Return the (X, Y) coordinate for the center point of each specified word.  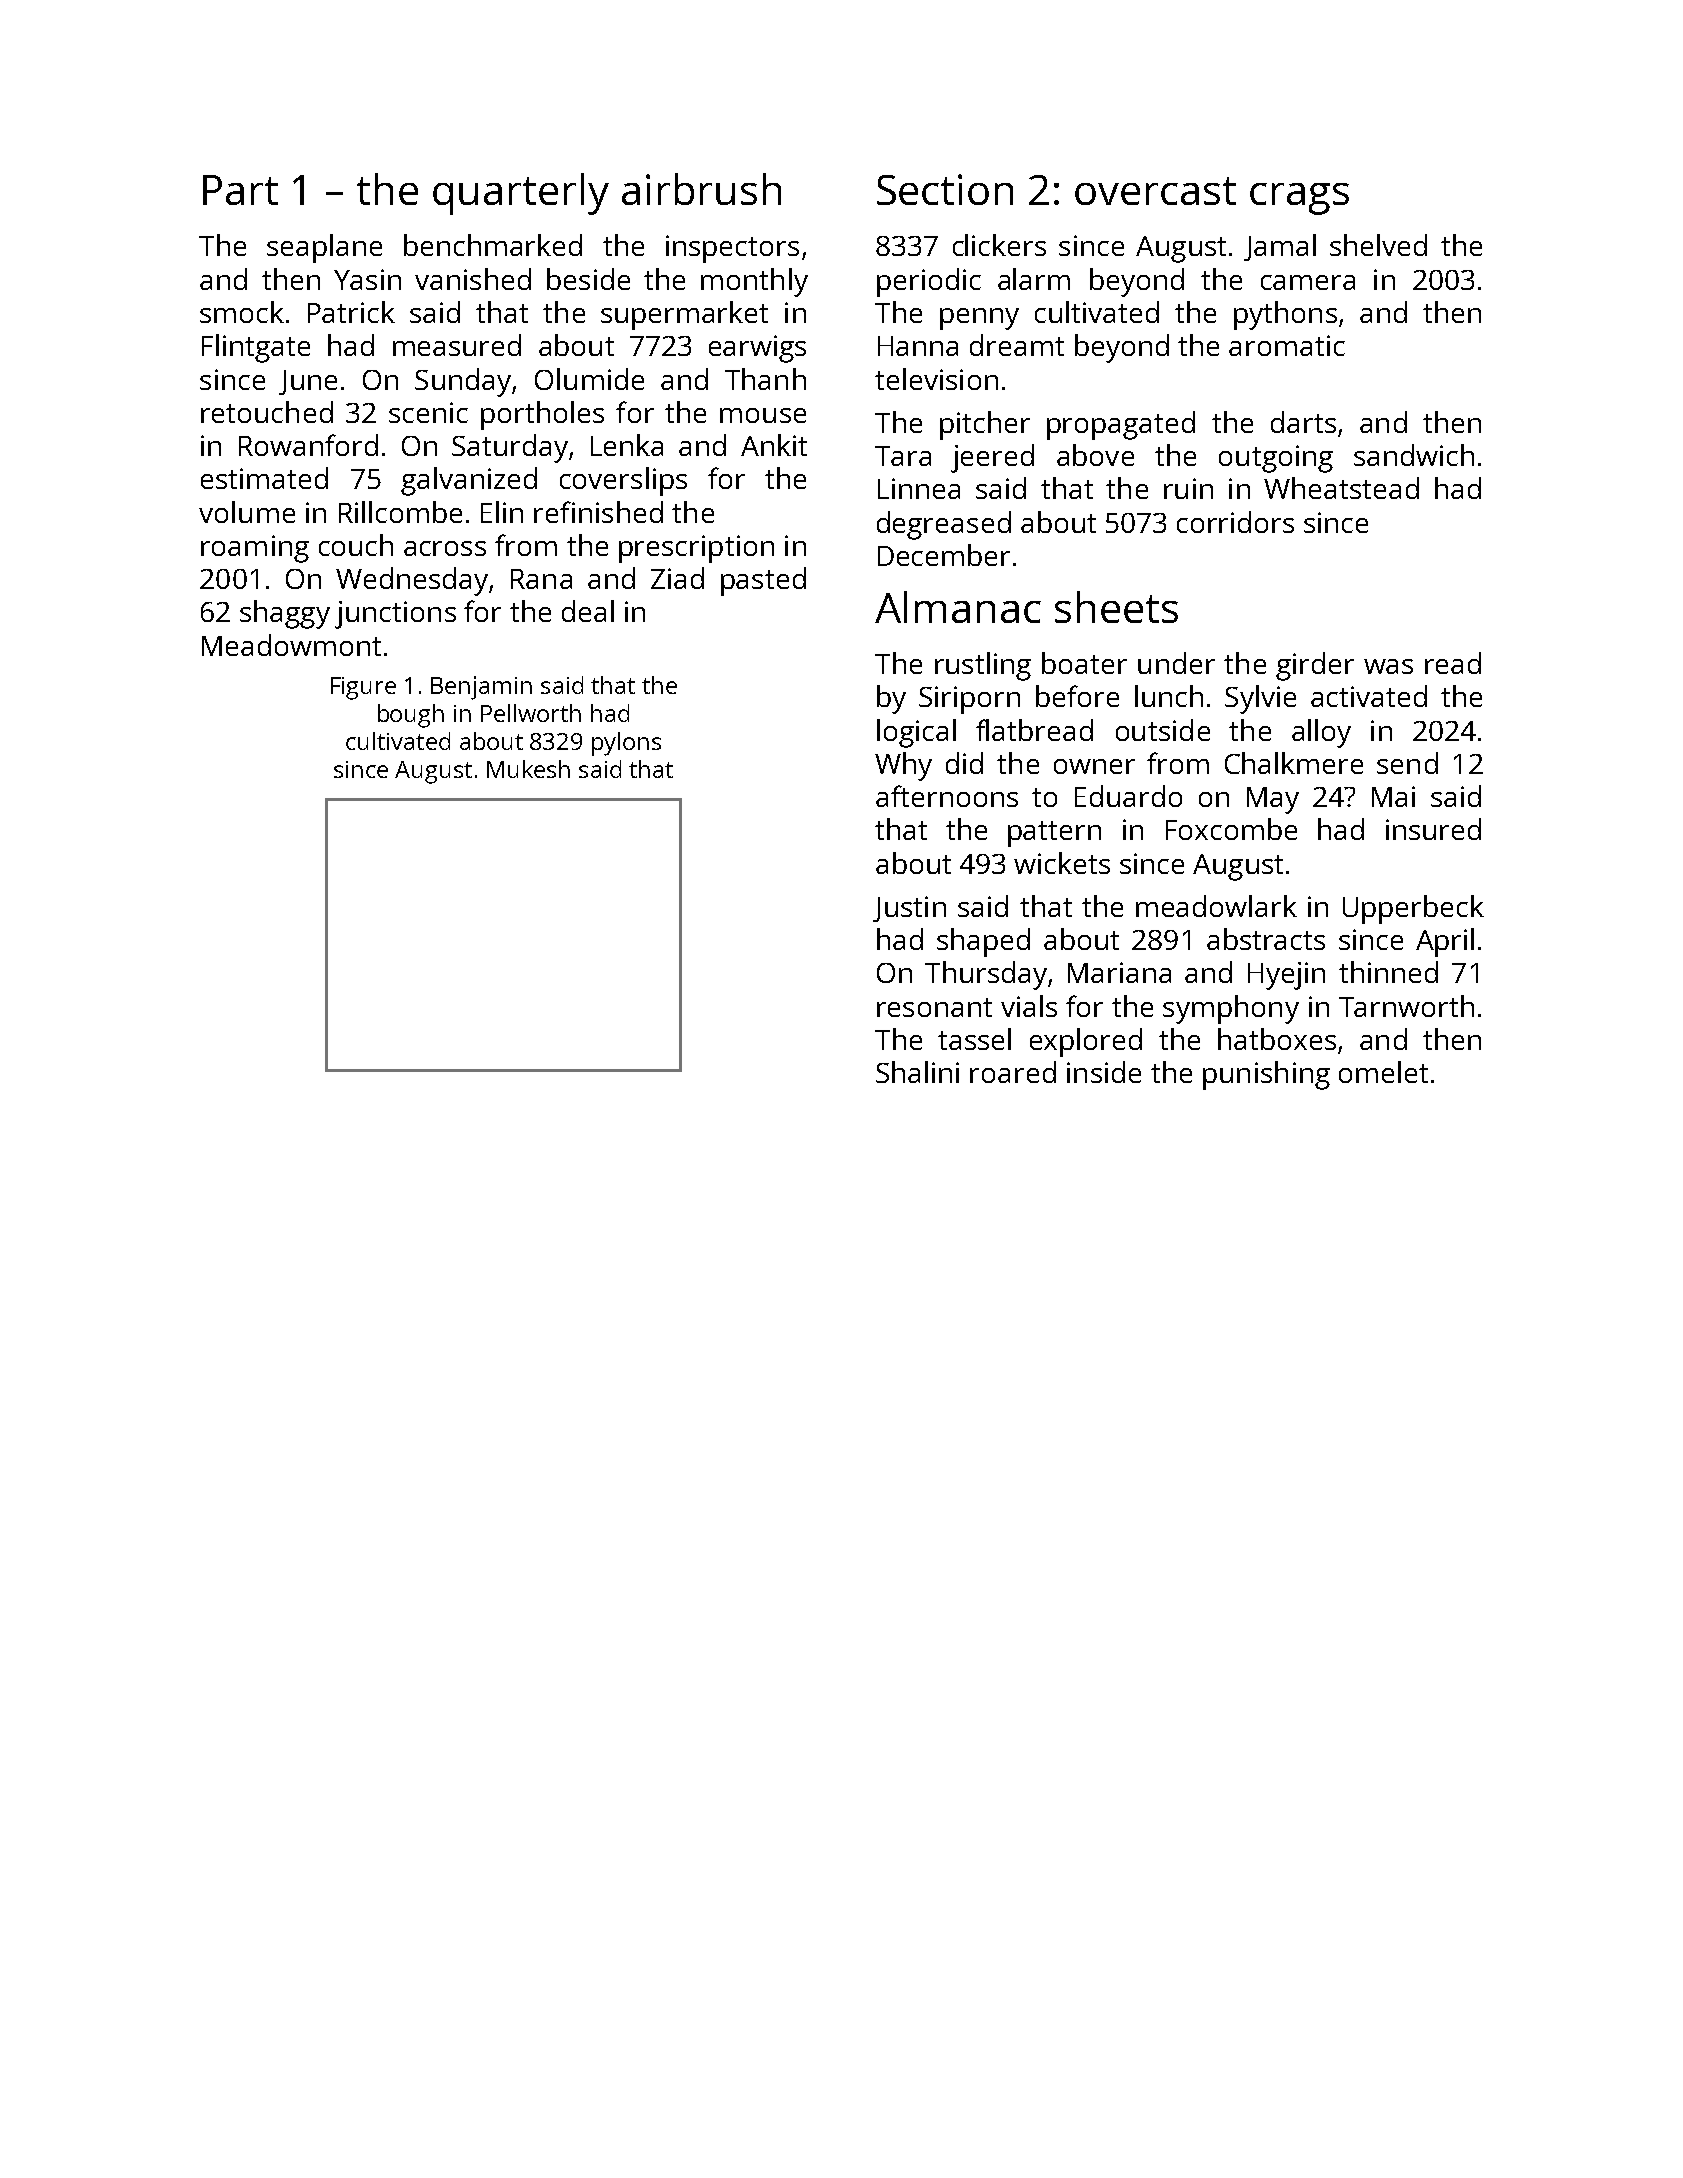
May (1273, 800)
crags (1299, 199)
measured (457, 345)
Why (903, 766)
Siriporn (969, 700)
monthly (754, 282)
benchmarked (493, 245)
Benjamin (481, 688)
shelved (1378, 245)
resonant (934, 1007)
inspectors (732, 249)
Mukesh (528, 769)
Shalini (917, 1072)
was (1388, 666)
